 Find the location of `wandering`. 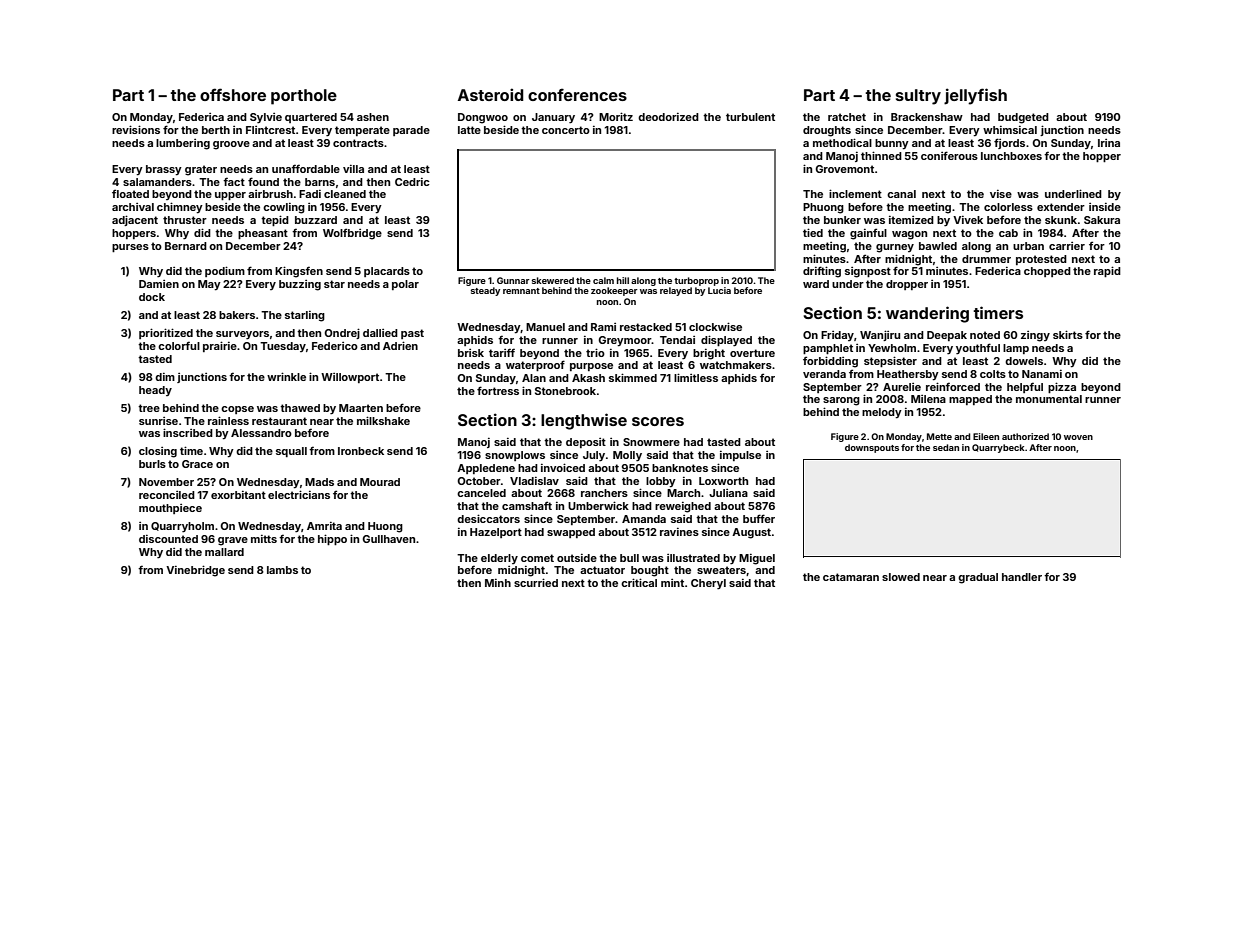

wandering is located at coordinates (927, 314).
